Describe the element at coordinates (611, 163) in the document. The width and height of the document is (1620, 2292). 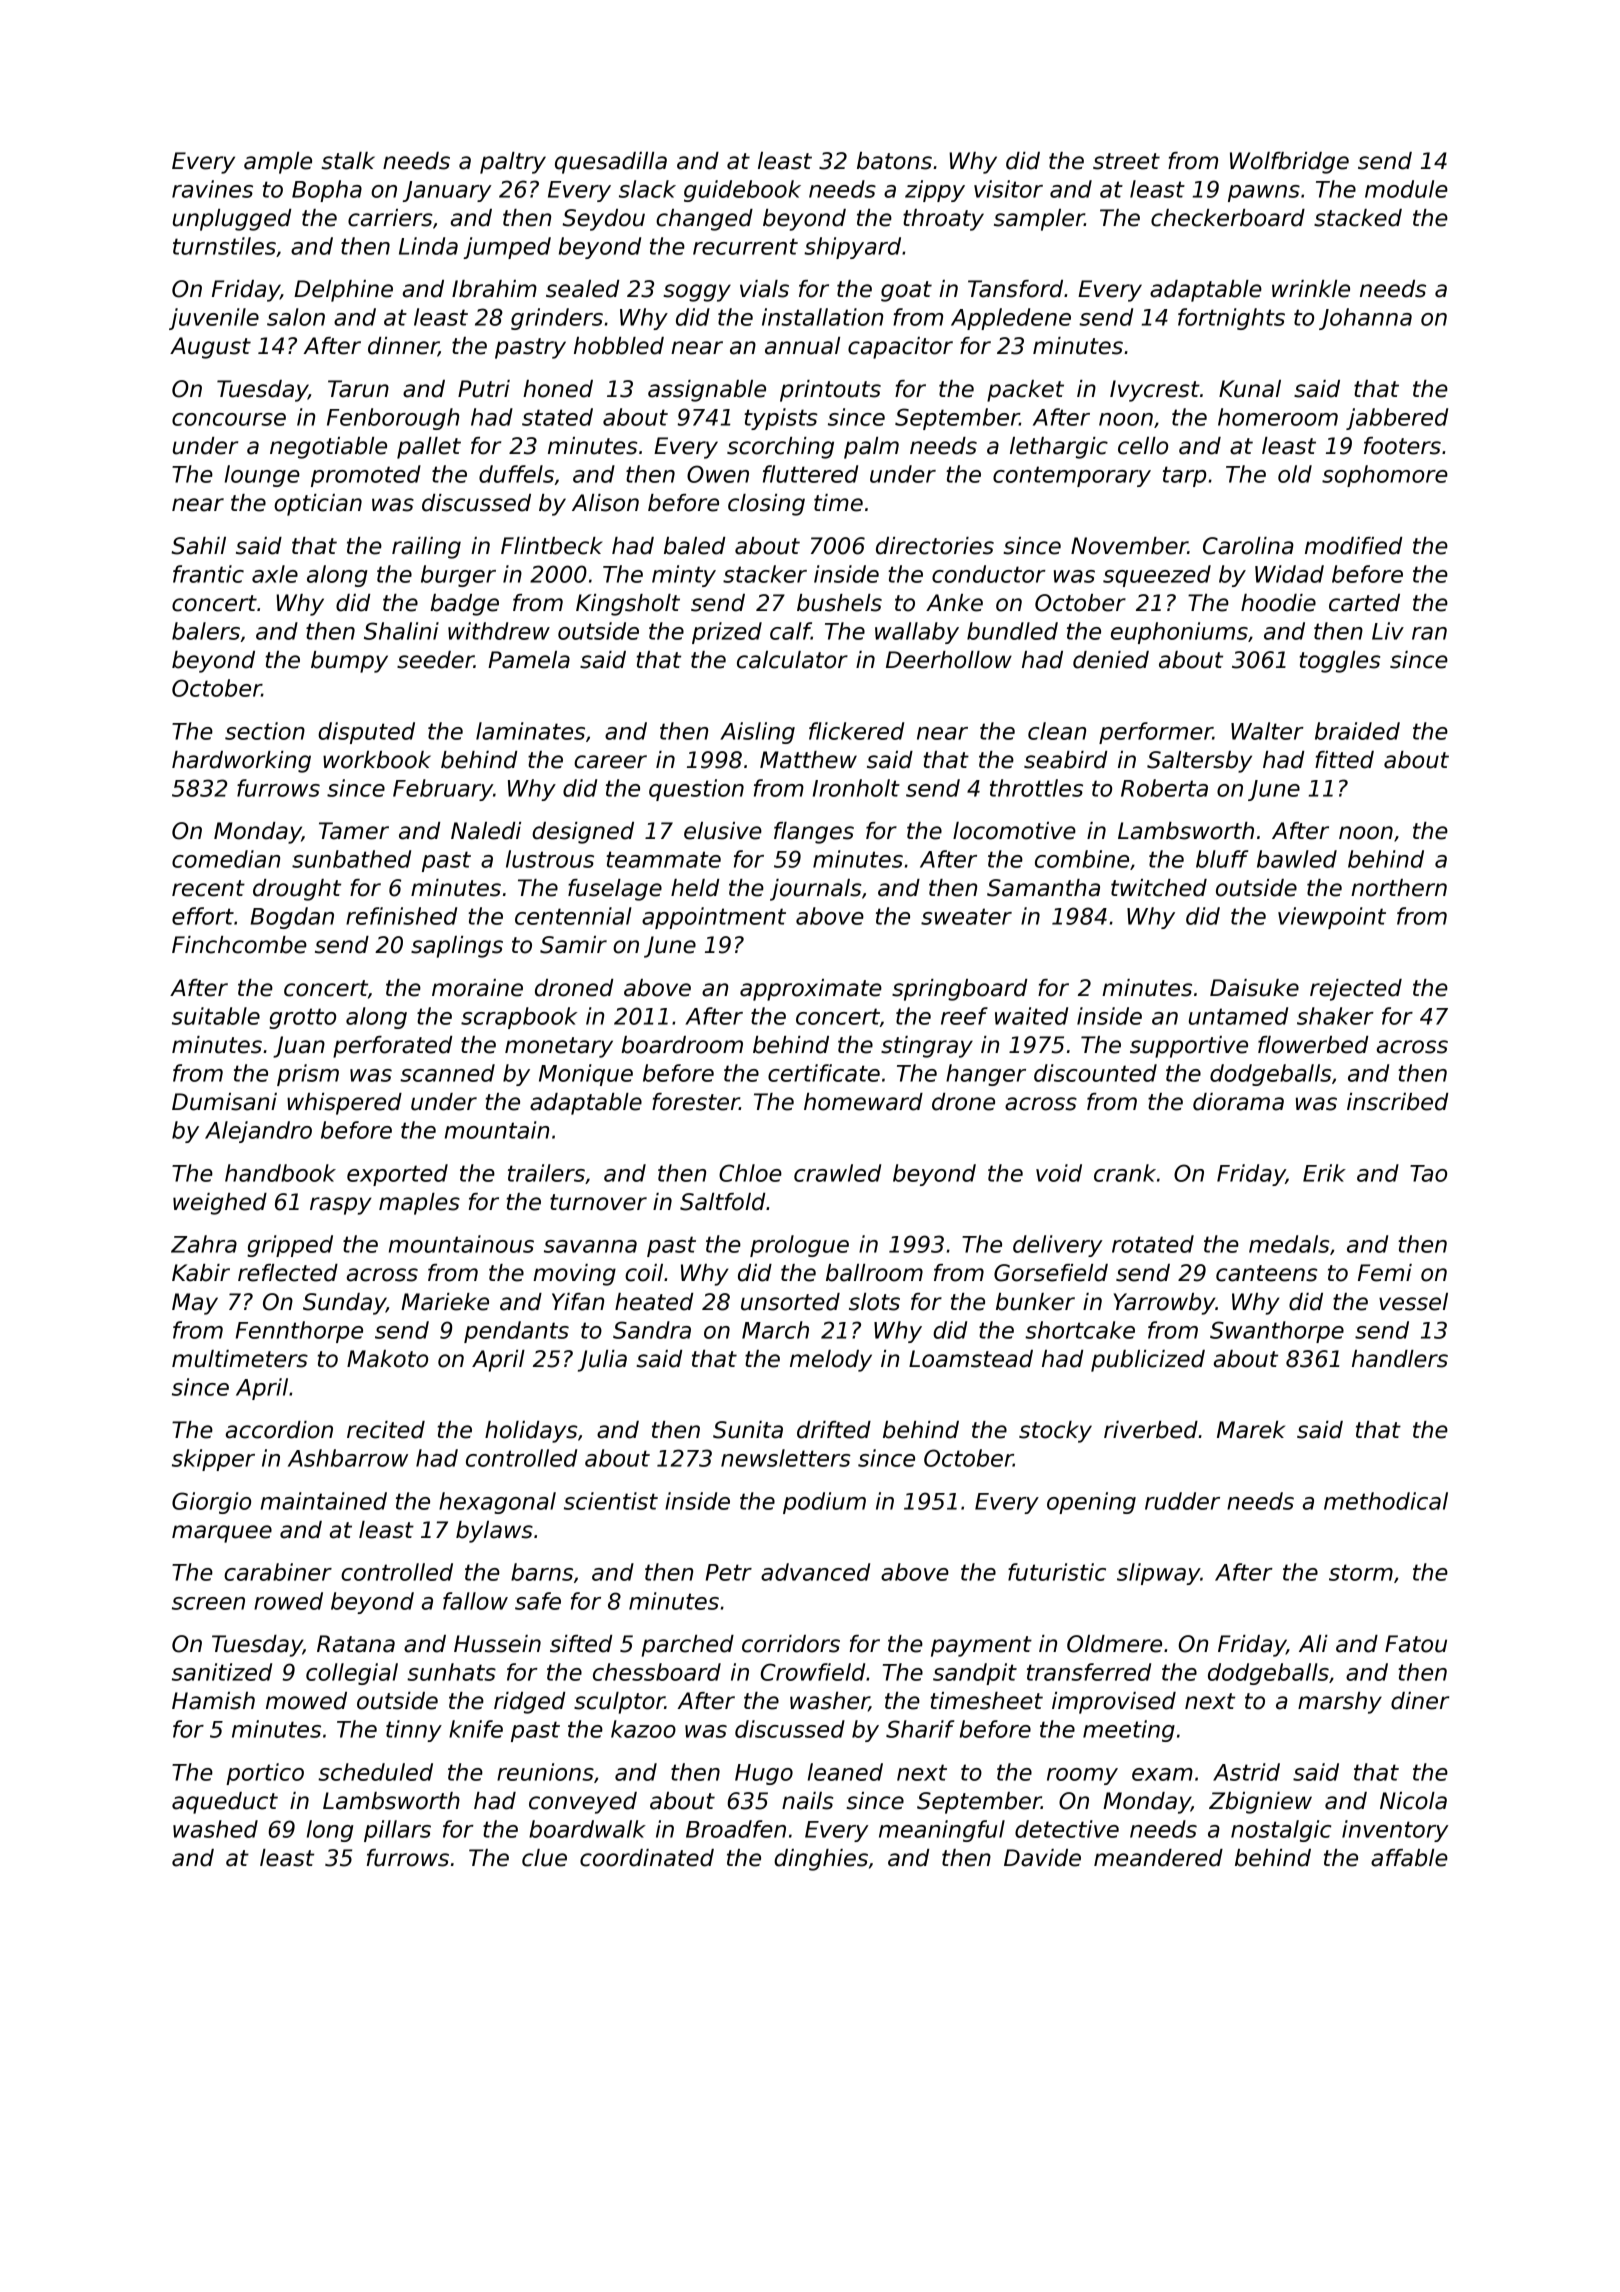
I see `quesadilla` at that location.
